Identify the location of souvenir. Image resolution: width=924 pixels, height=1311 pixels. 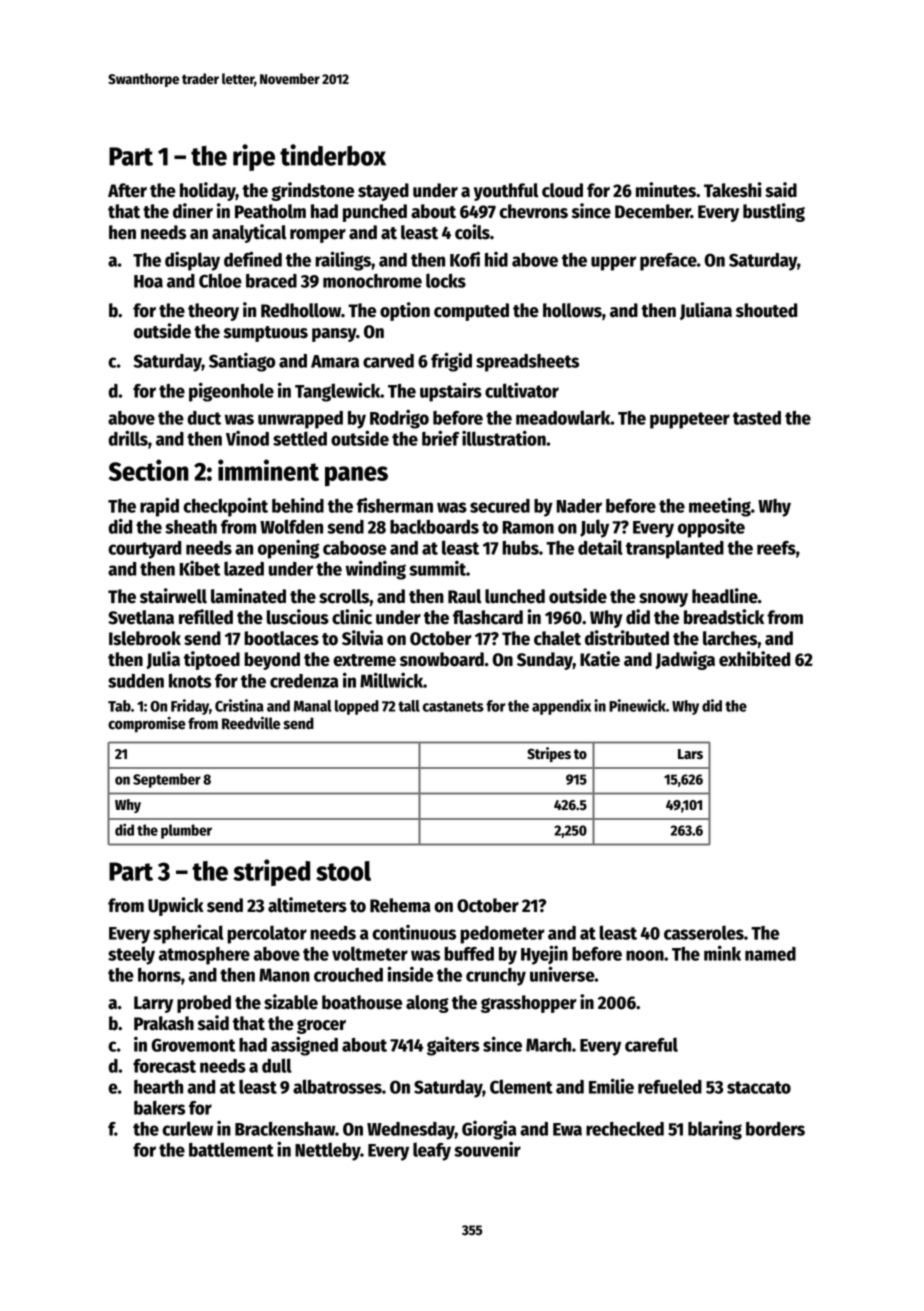
(487, 1149).
